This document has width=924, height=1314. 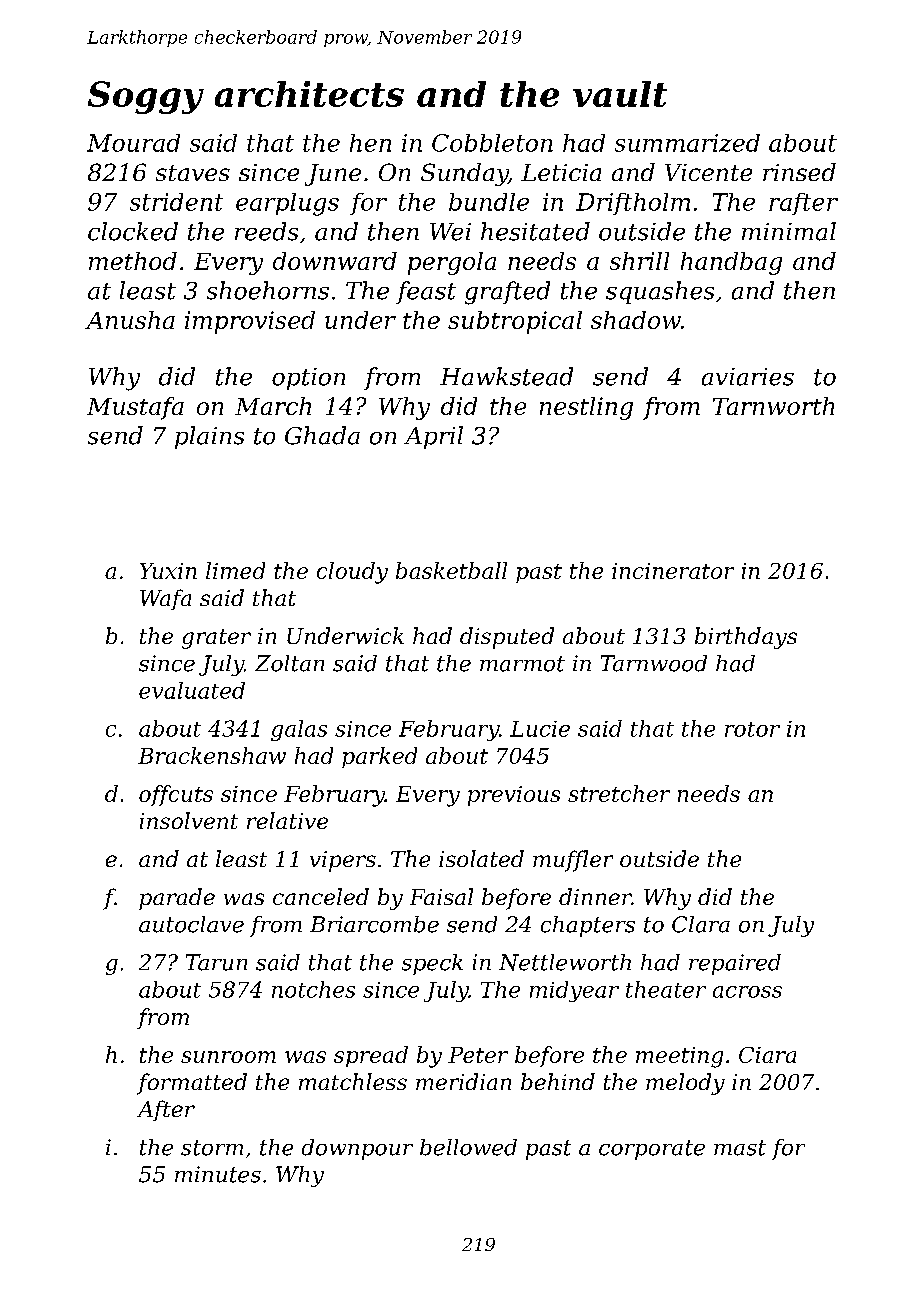 What do you see at coordinates (133, 261) in the document?
I see `method` at bounding box center [133, 261].
